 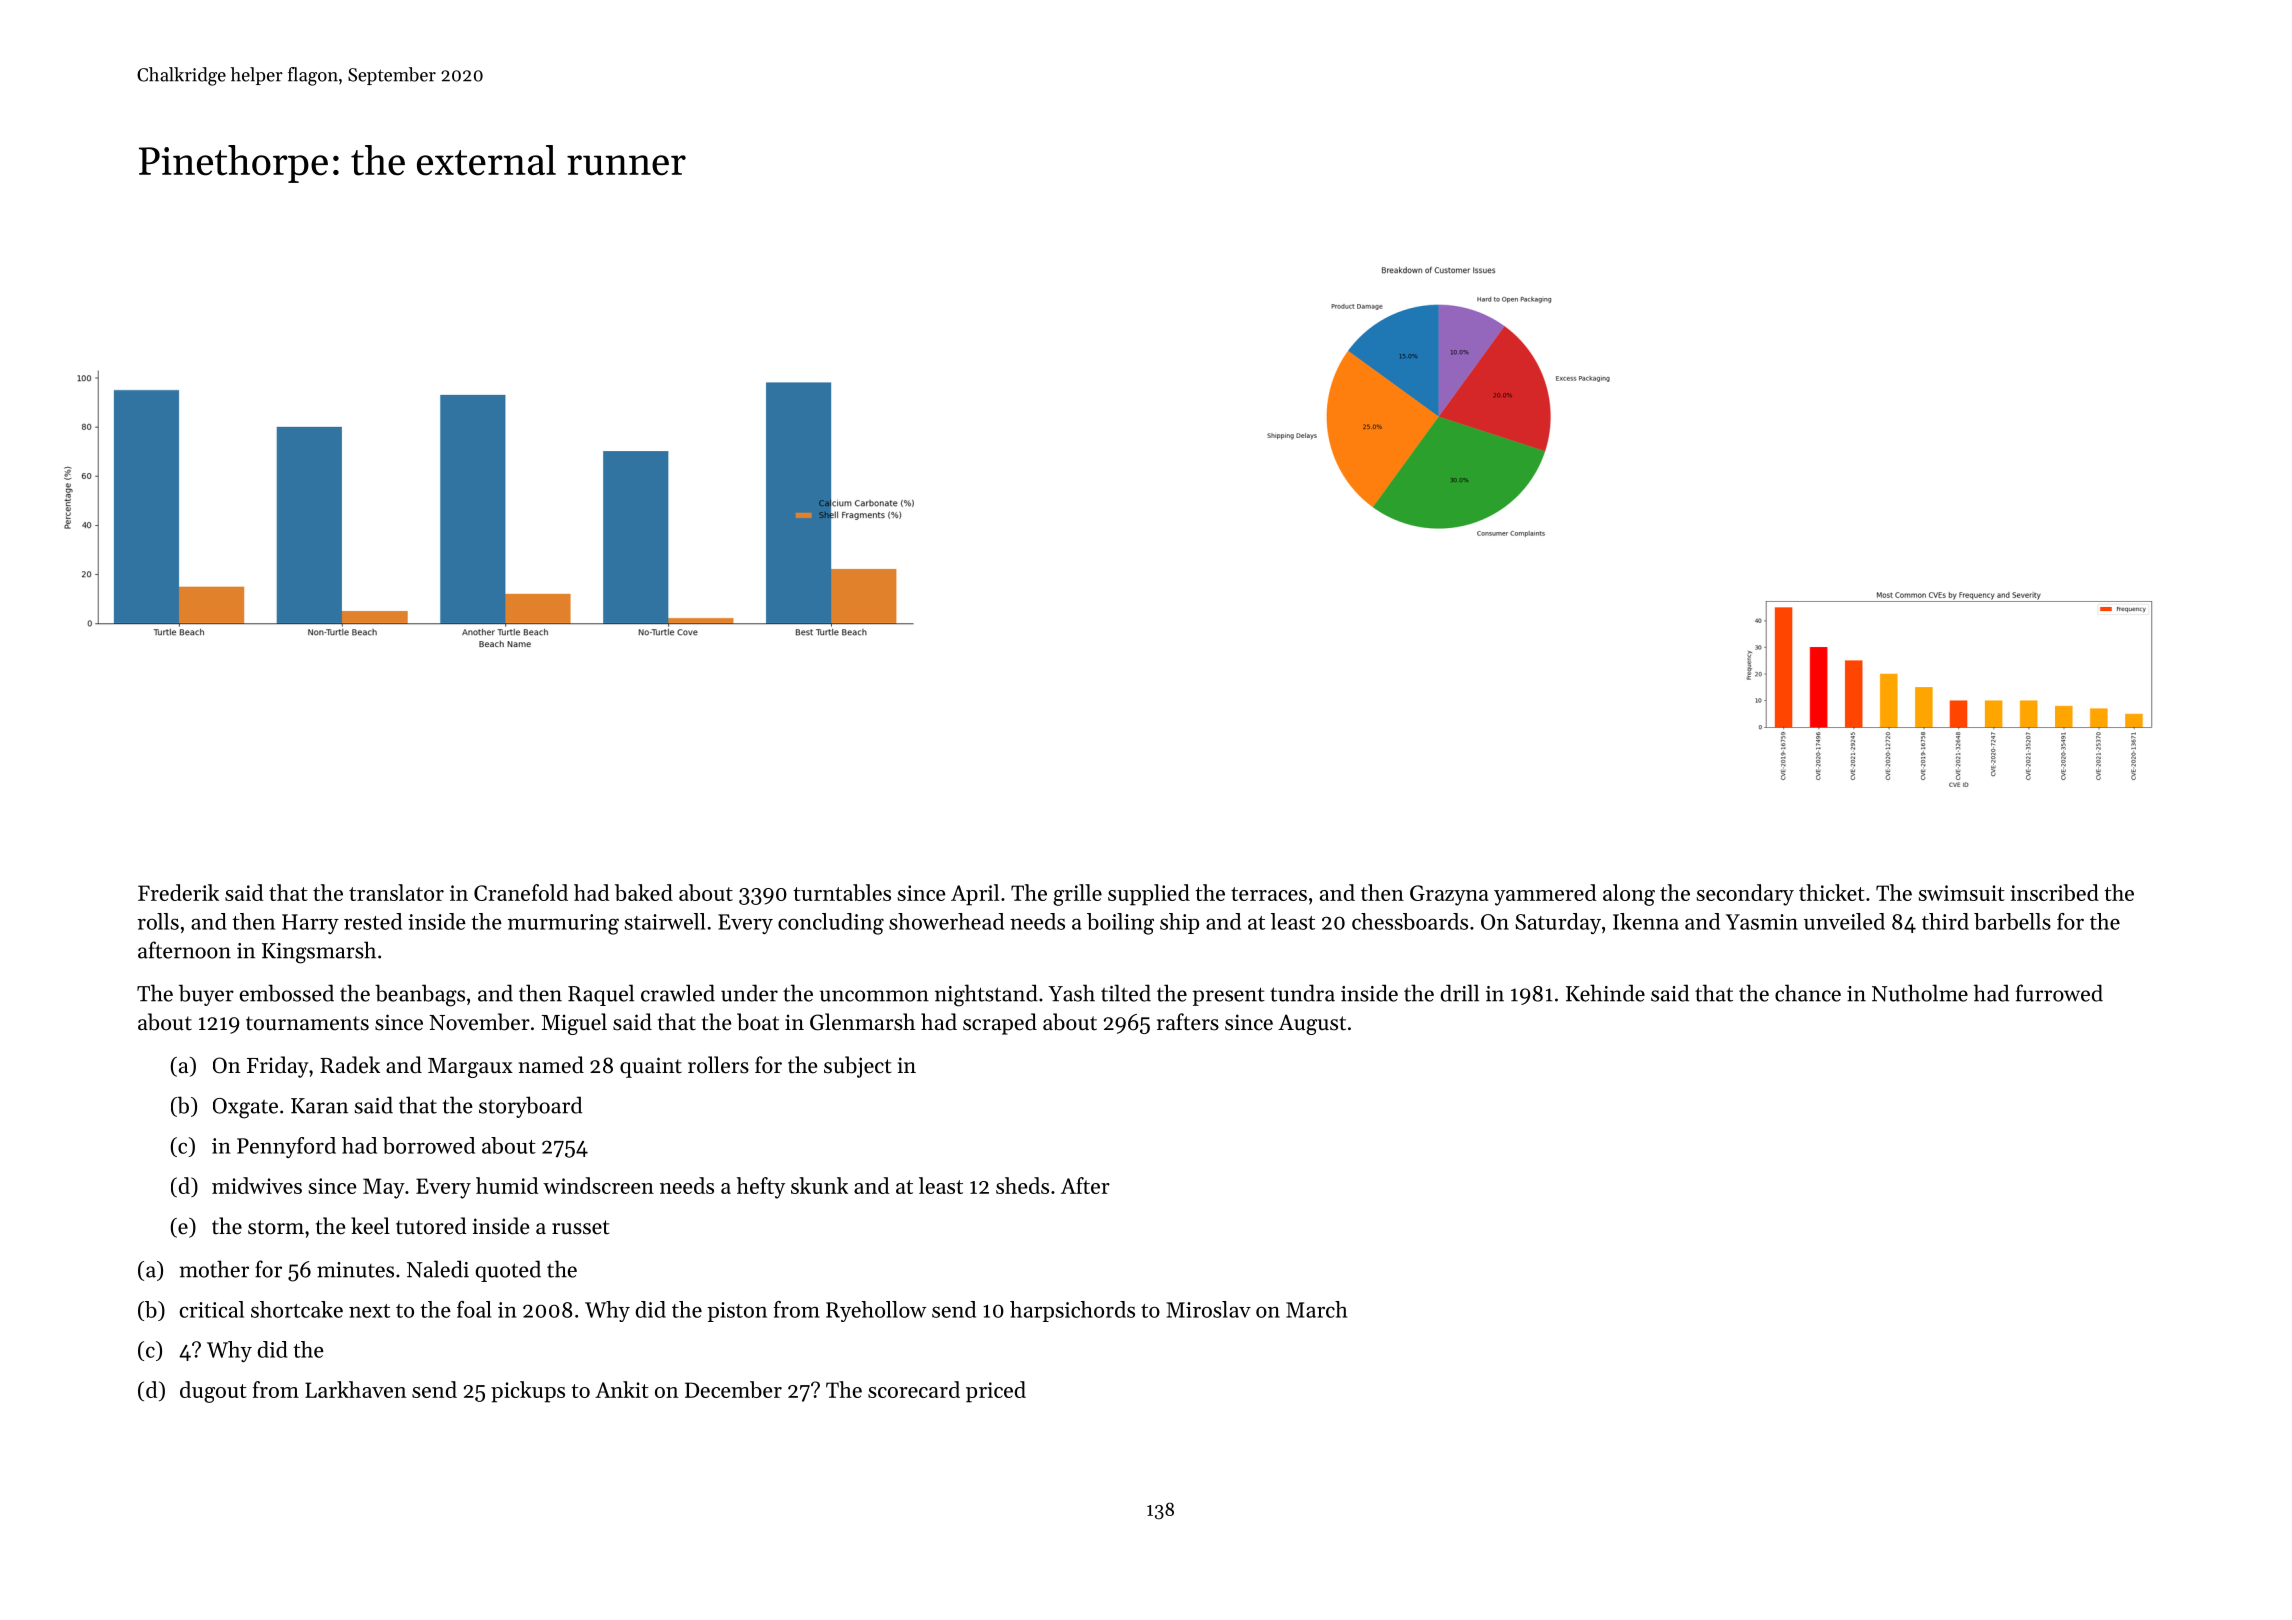 I want to click on sheds, so click(x=1022, y=1185).
